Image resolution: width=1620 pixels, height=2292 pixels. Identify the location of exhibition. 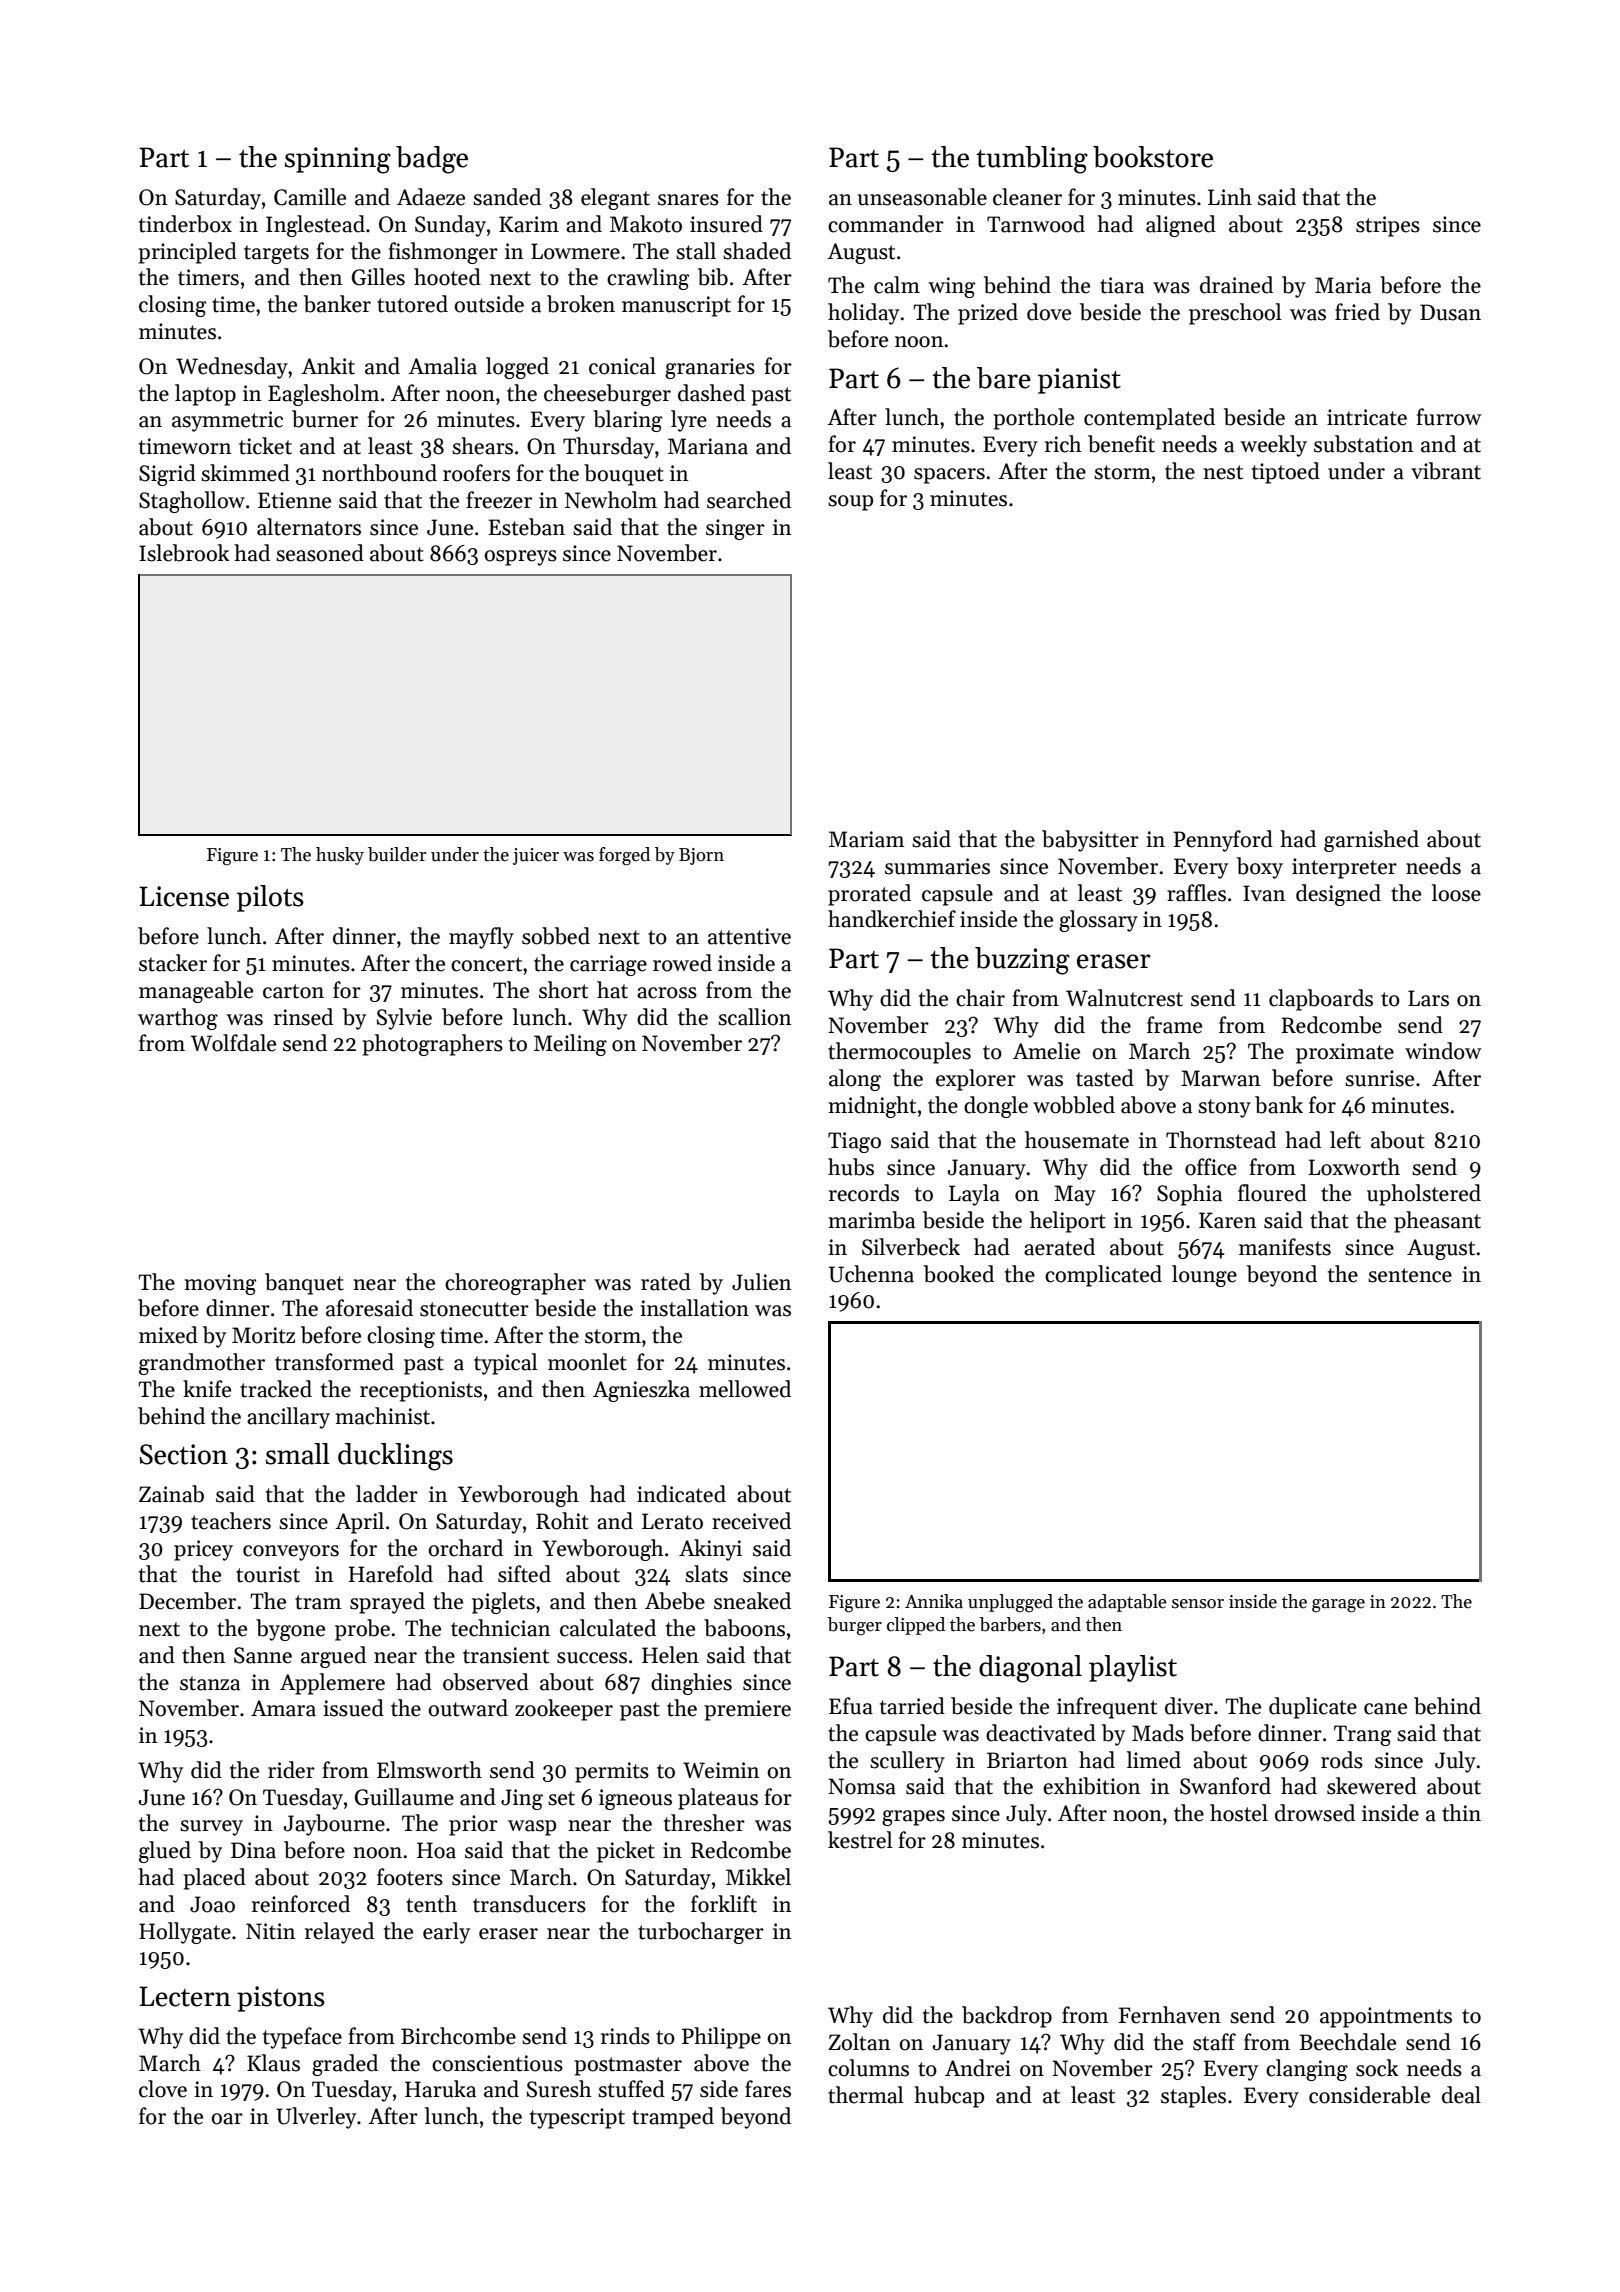
(1091, 1786).
